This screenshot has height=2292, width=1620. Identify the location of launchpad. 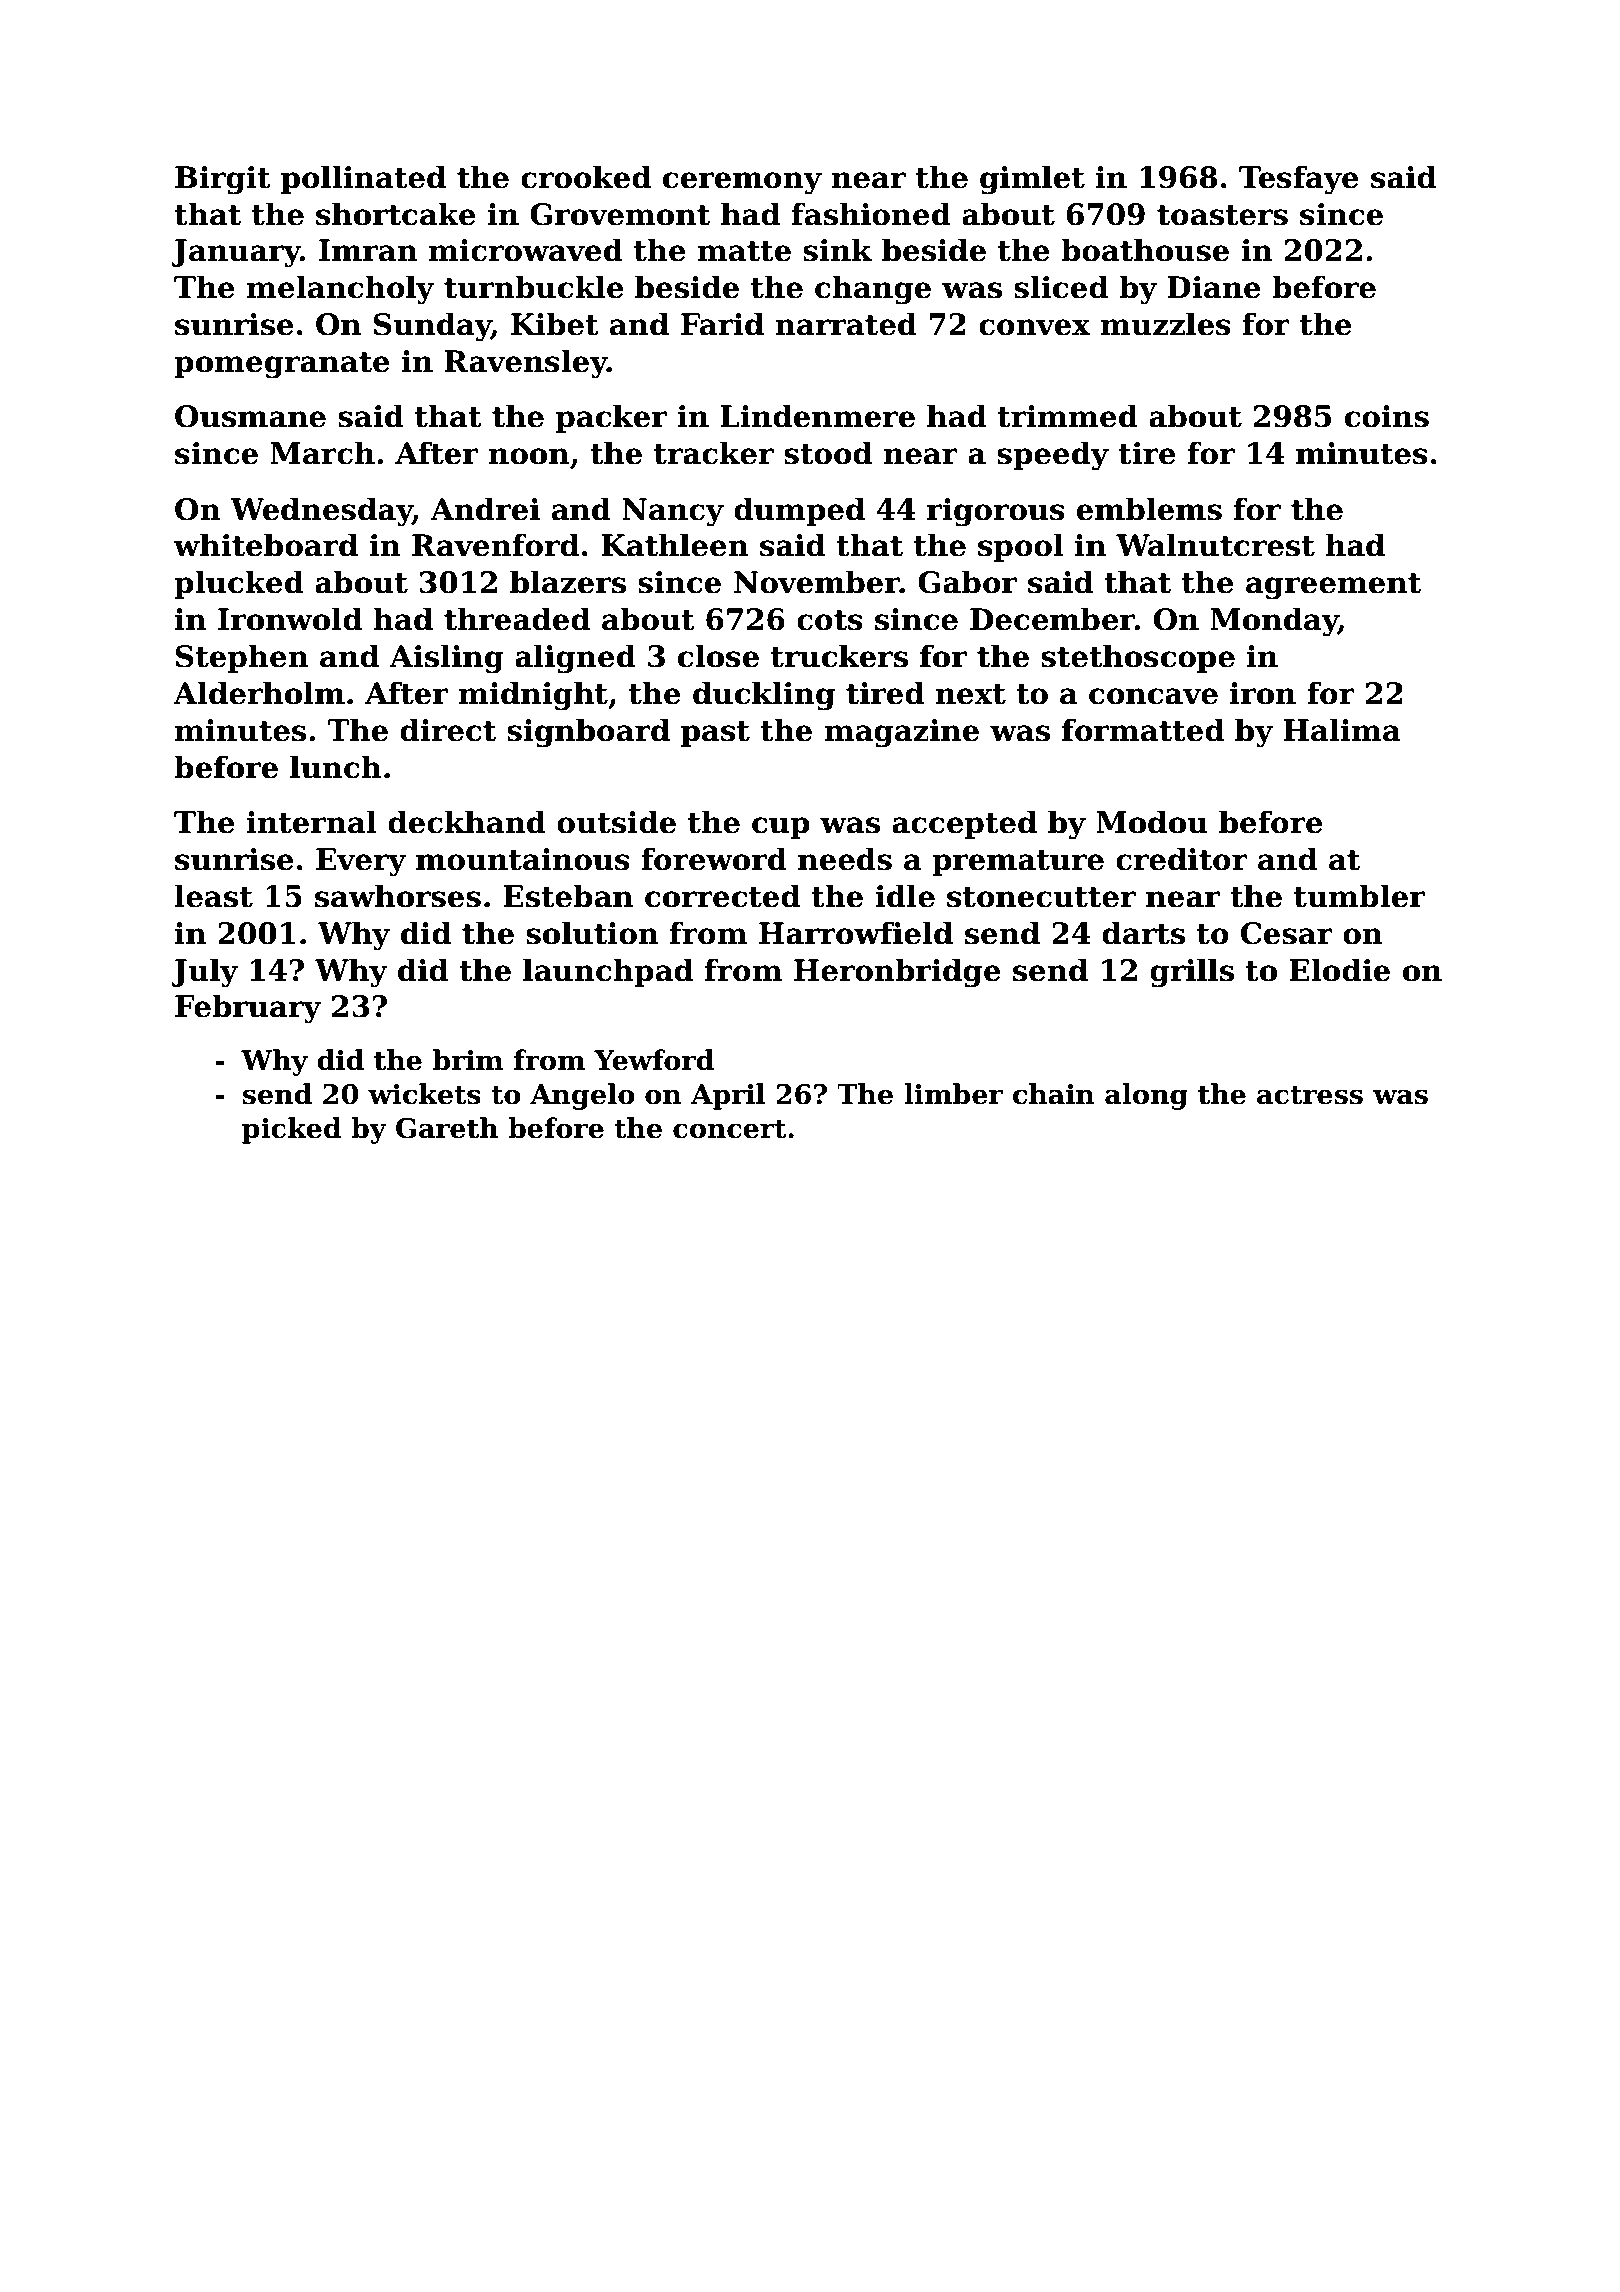
(608, 972).
